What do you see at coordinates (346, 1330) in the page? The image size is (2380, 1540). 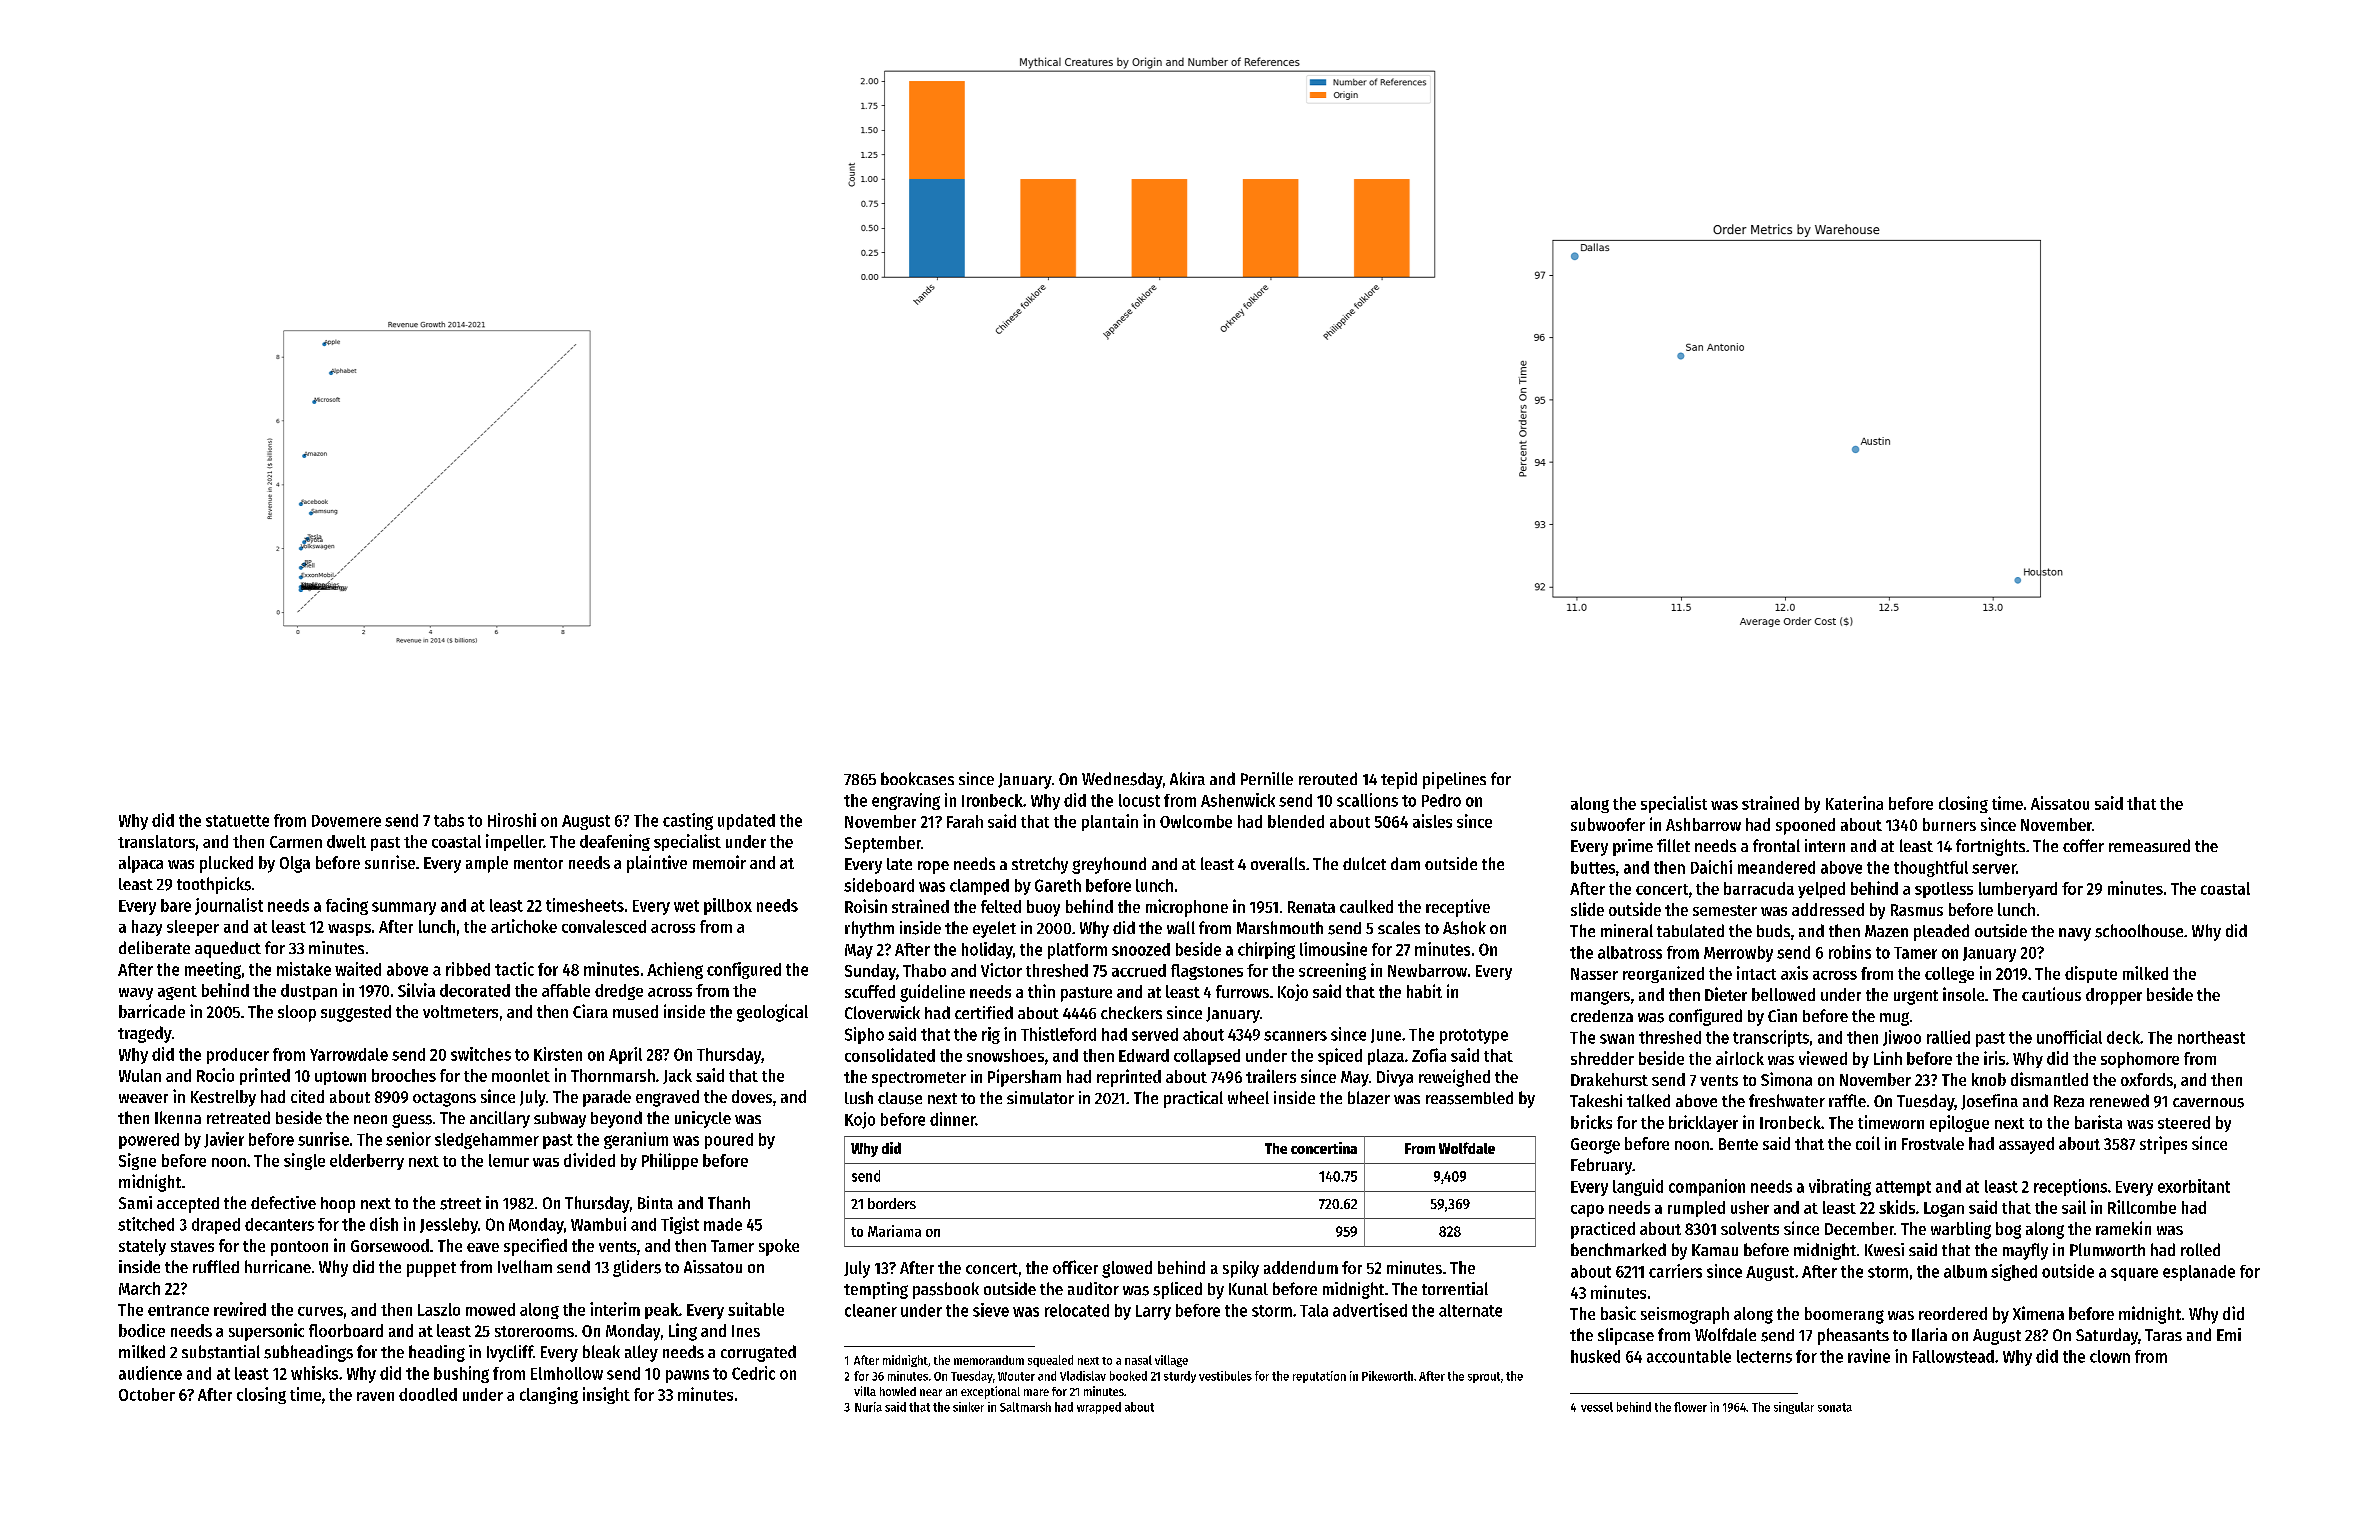 I see `floorboard` at bounding box center [346, 1330].
